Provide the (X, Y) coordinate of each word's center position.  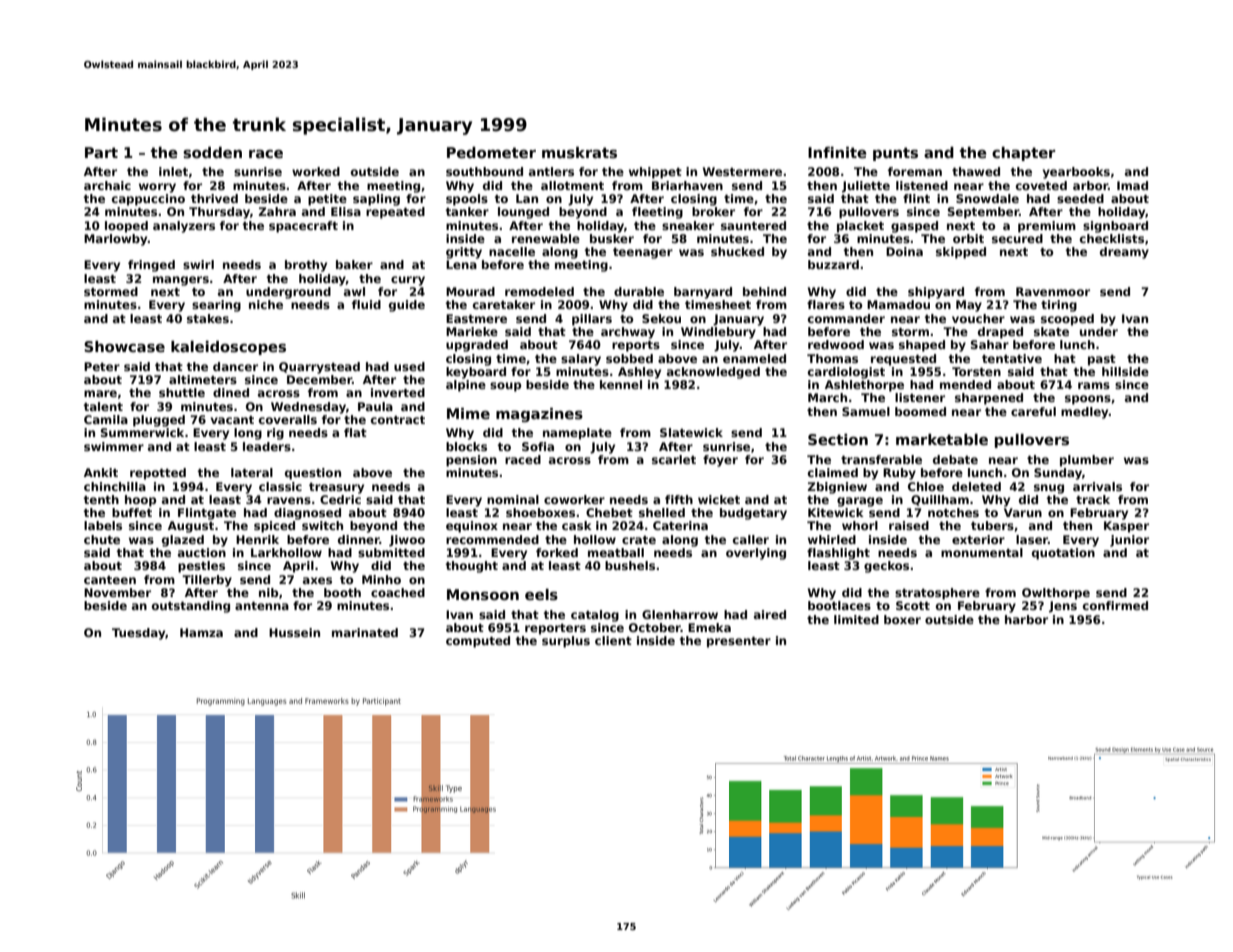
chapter (1024, 154)
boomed (920, 411)
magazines (539, 415)
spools (467, 200)
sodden (212, 152)
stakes (208, 318)
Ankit (101, 472)
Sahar (990, 344)
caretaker (504, 304)
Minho (381, 579)
